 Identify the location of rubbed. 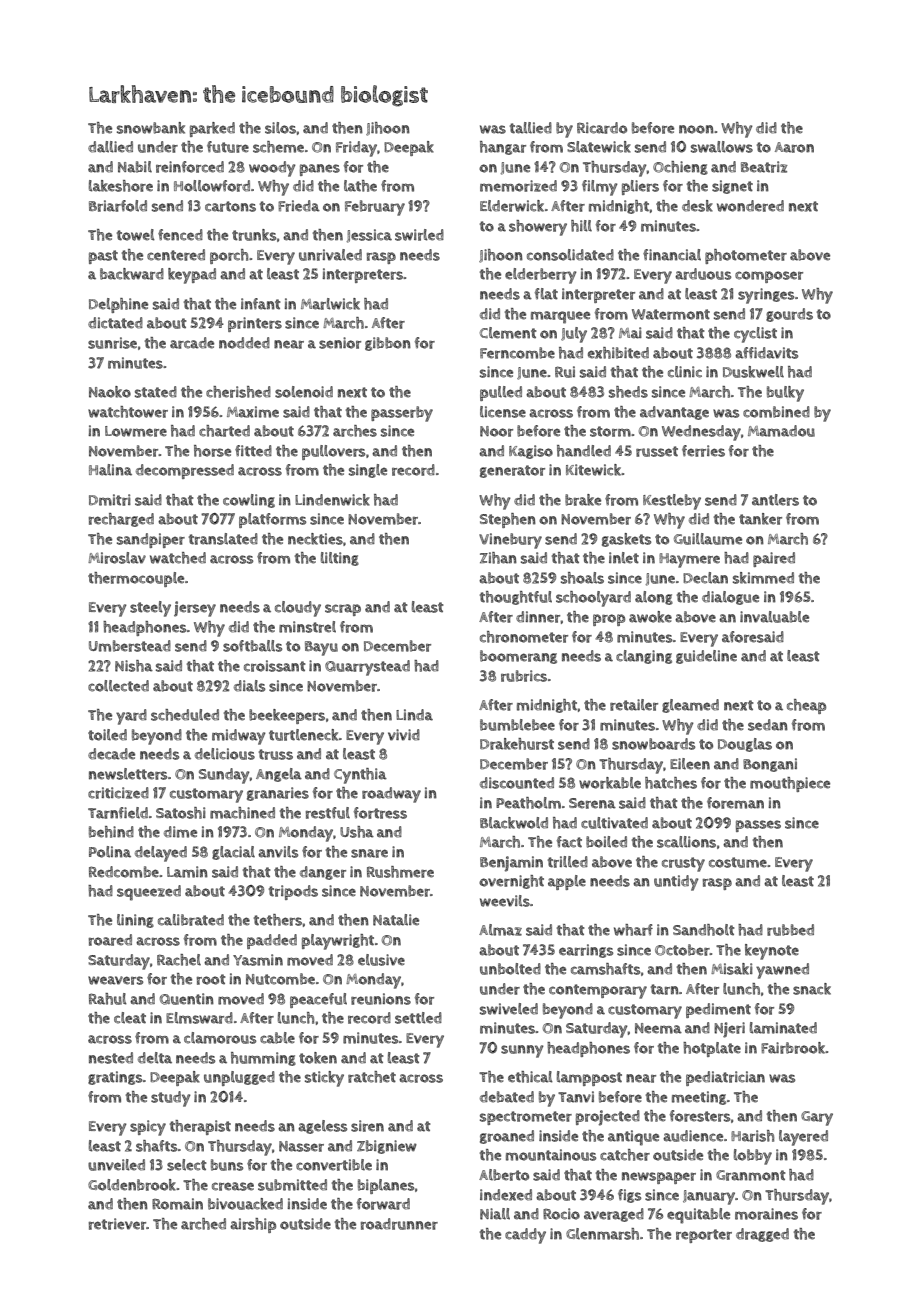
(790, 930).
